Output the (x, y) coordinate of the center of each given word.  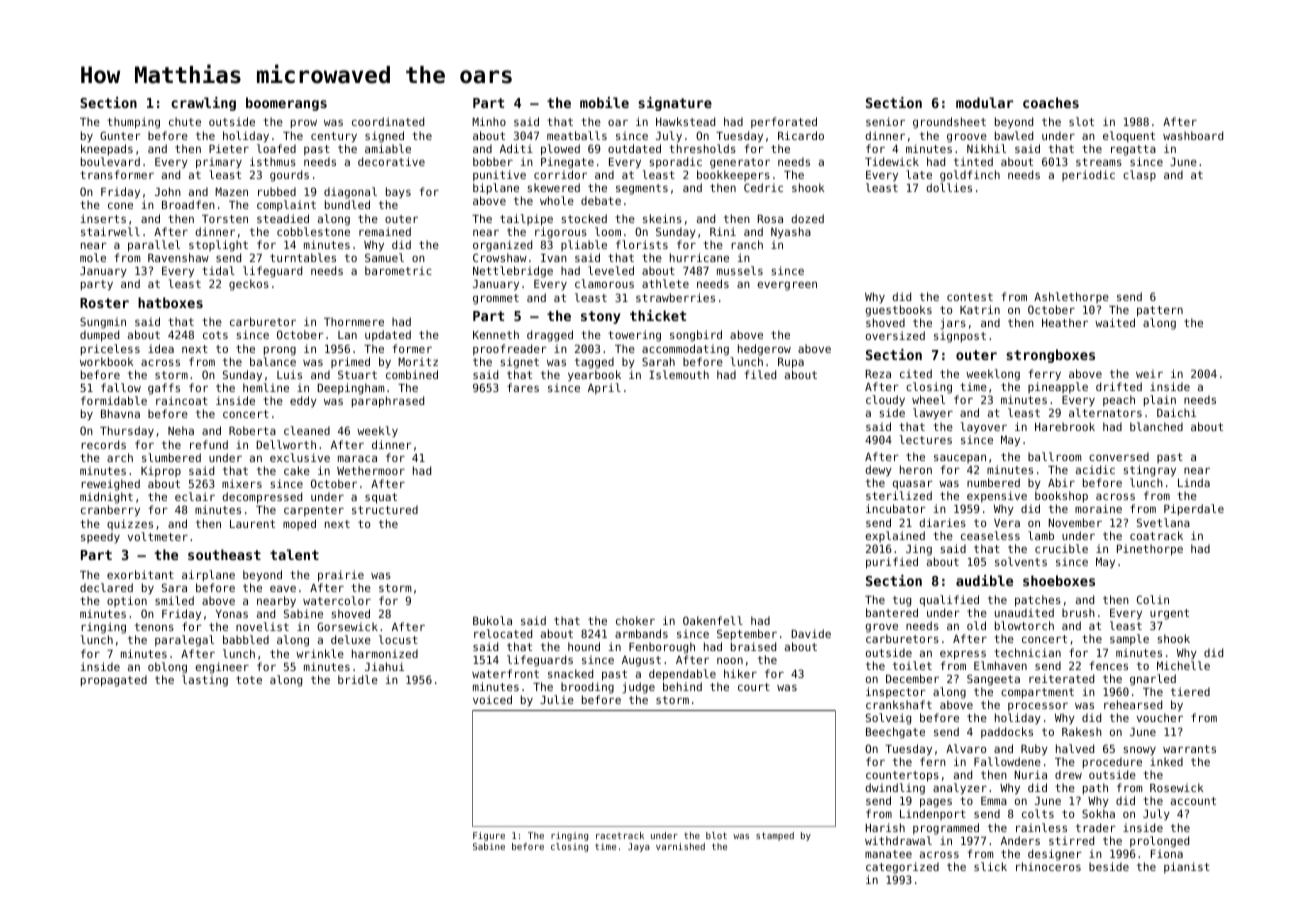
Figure (489, 836)
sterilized (899, 495)
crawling (203, 104)
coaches (1051, 102)
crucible (1061, 548)
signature (675, 104)
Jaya (639, 847)
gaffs (164, 389)
